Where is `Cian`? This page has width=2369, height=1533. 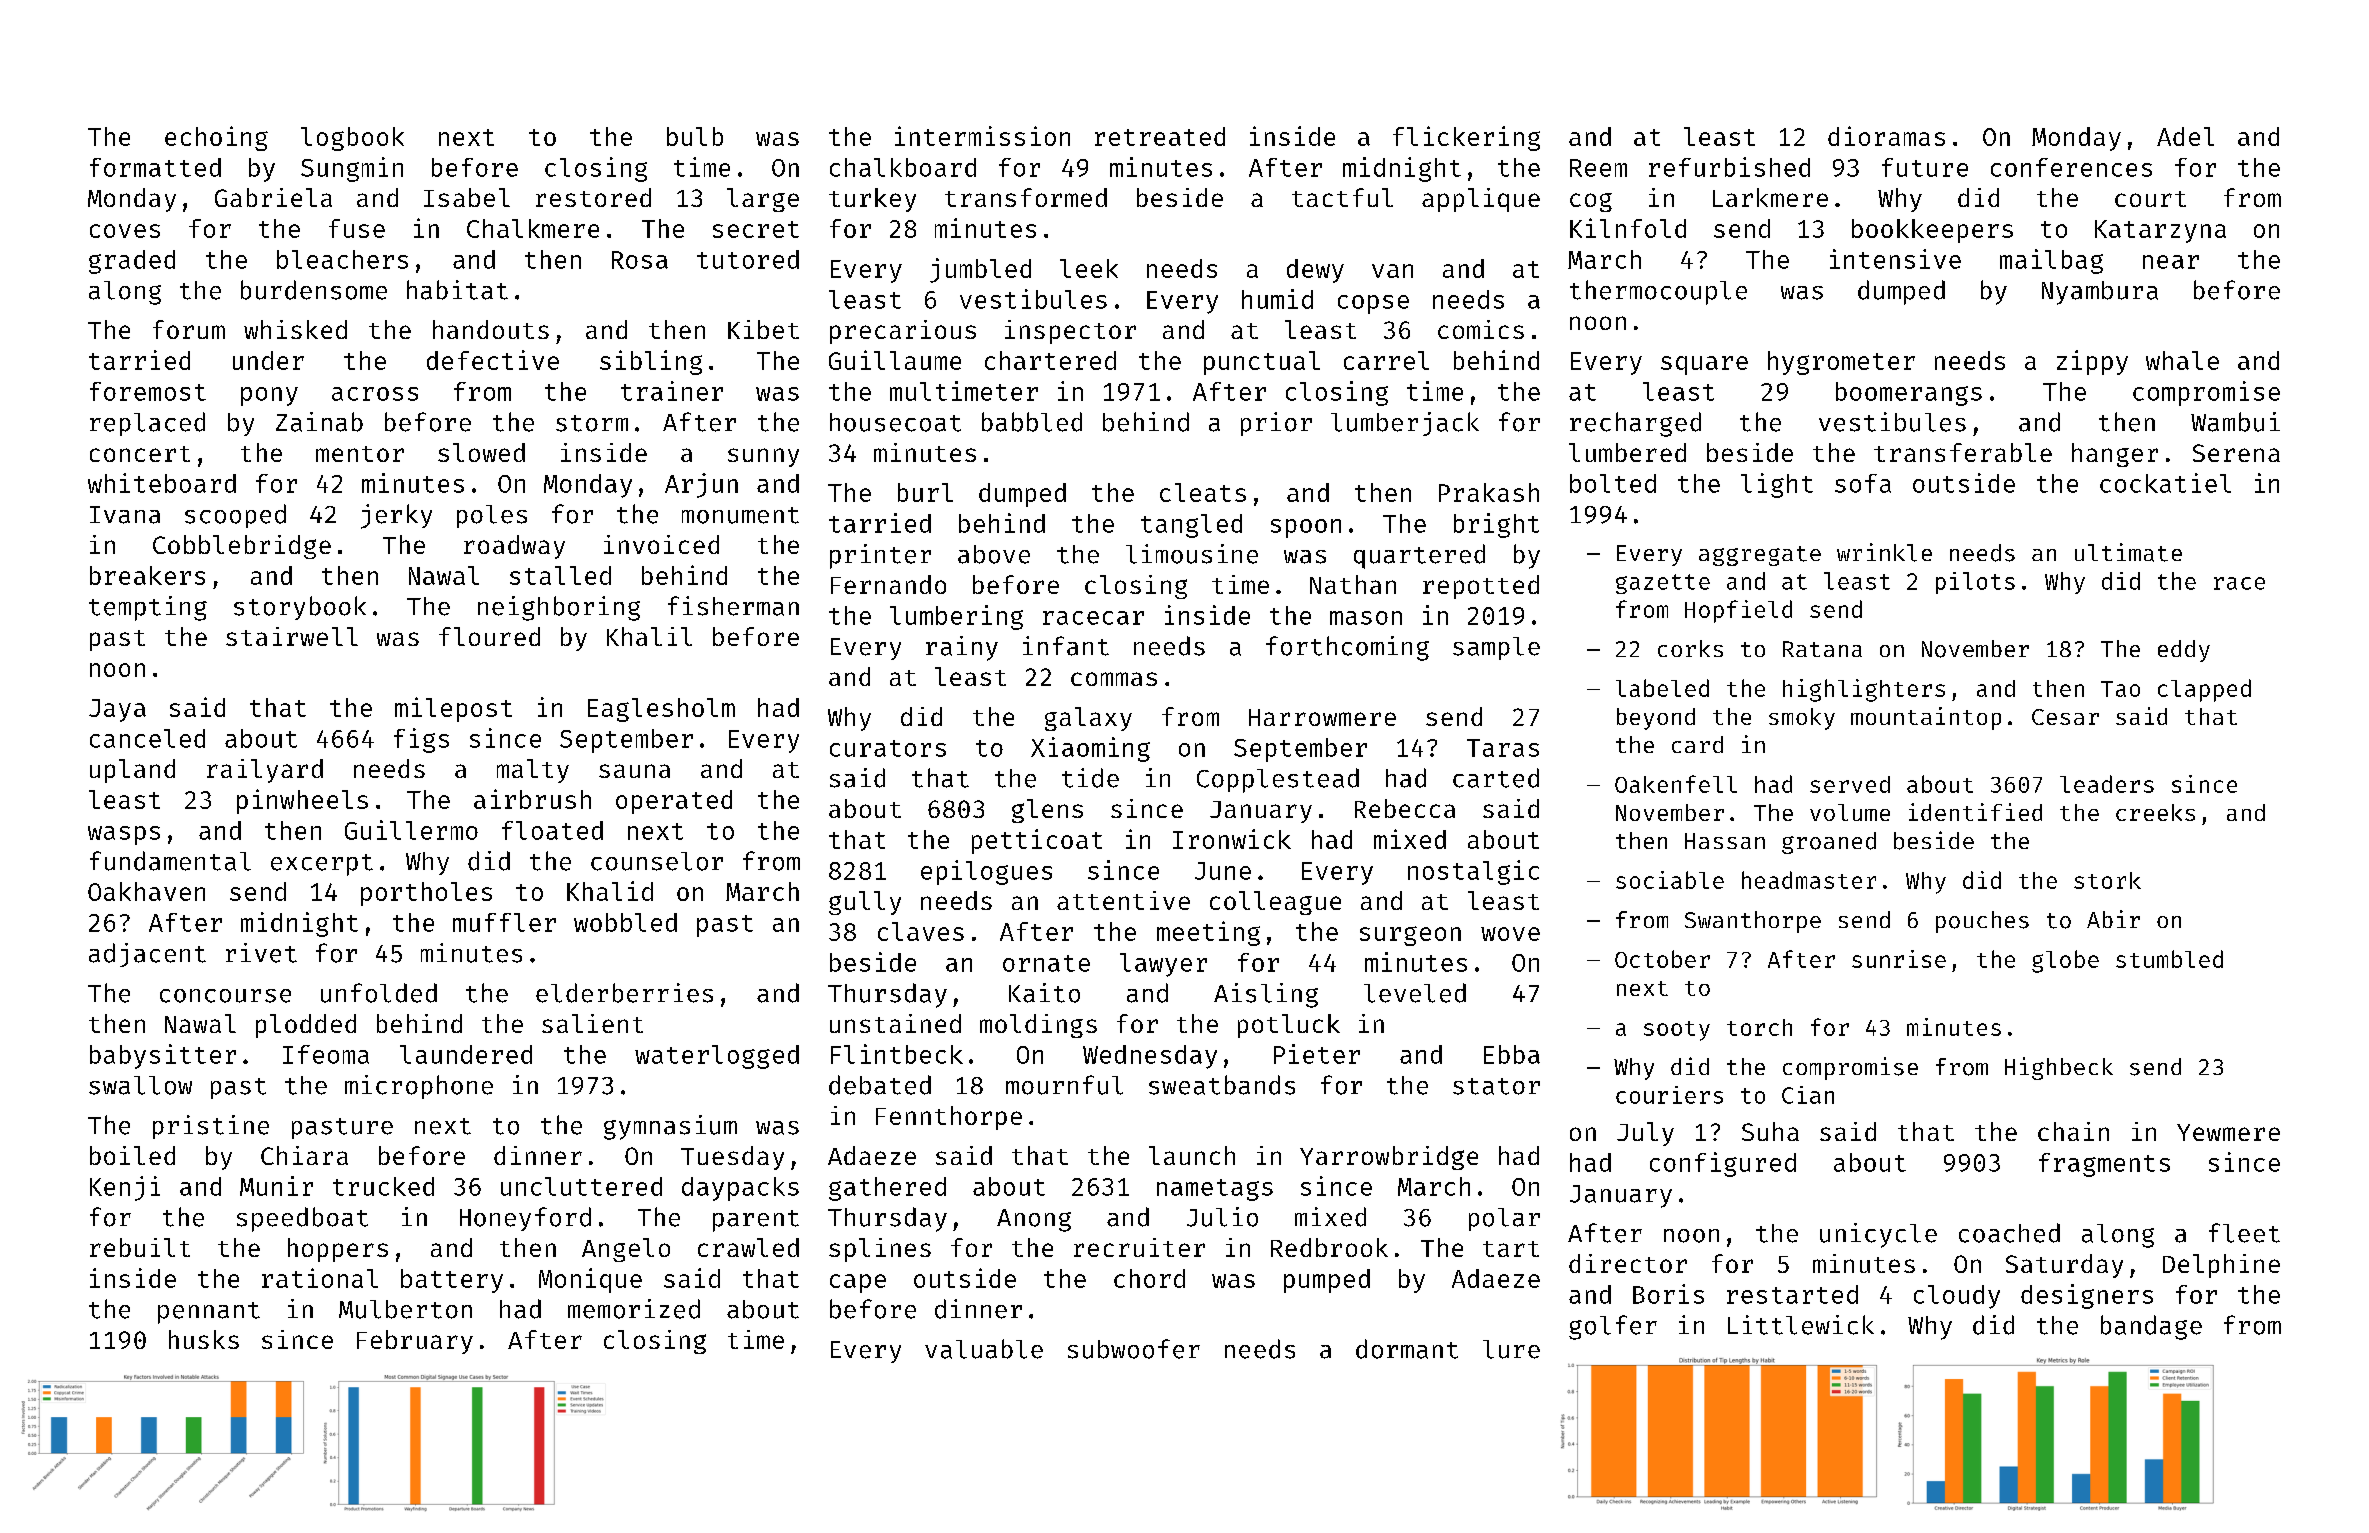
Cian is located at coordinates (1808, 1095).
